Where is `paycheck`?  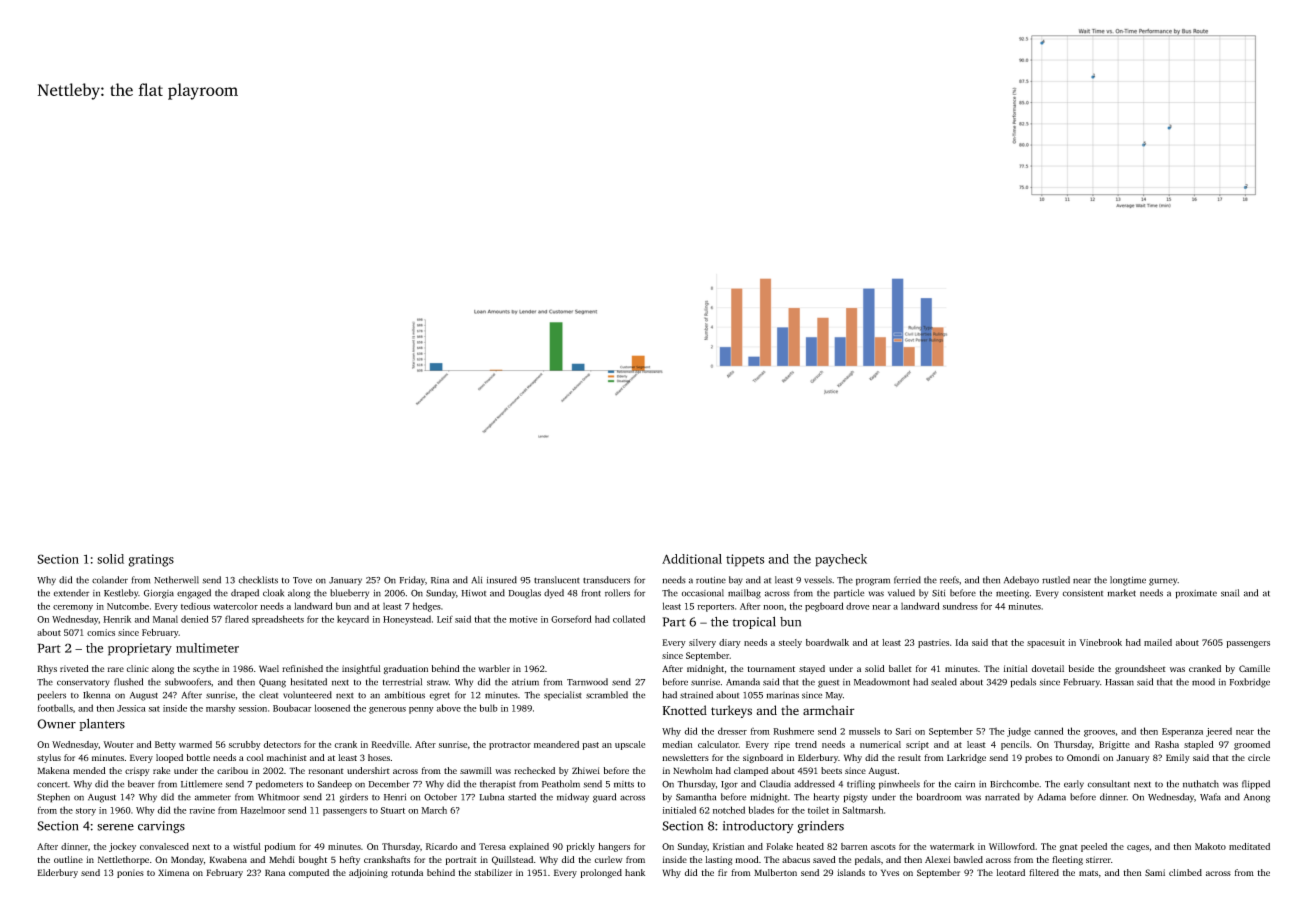
paycheck is located at coordinates (841, 560).
